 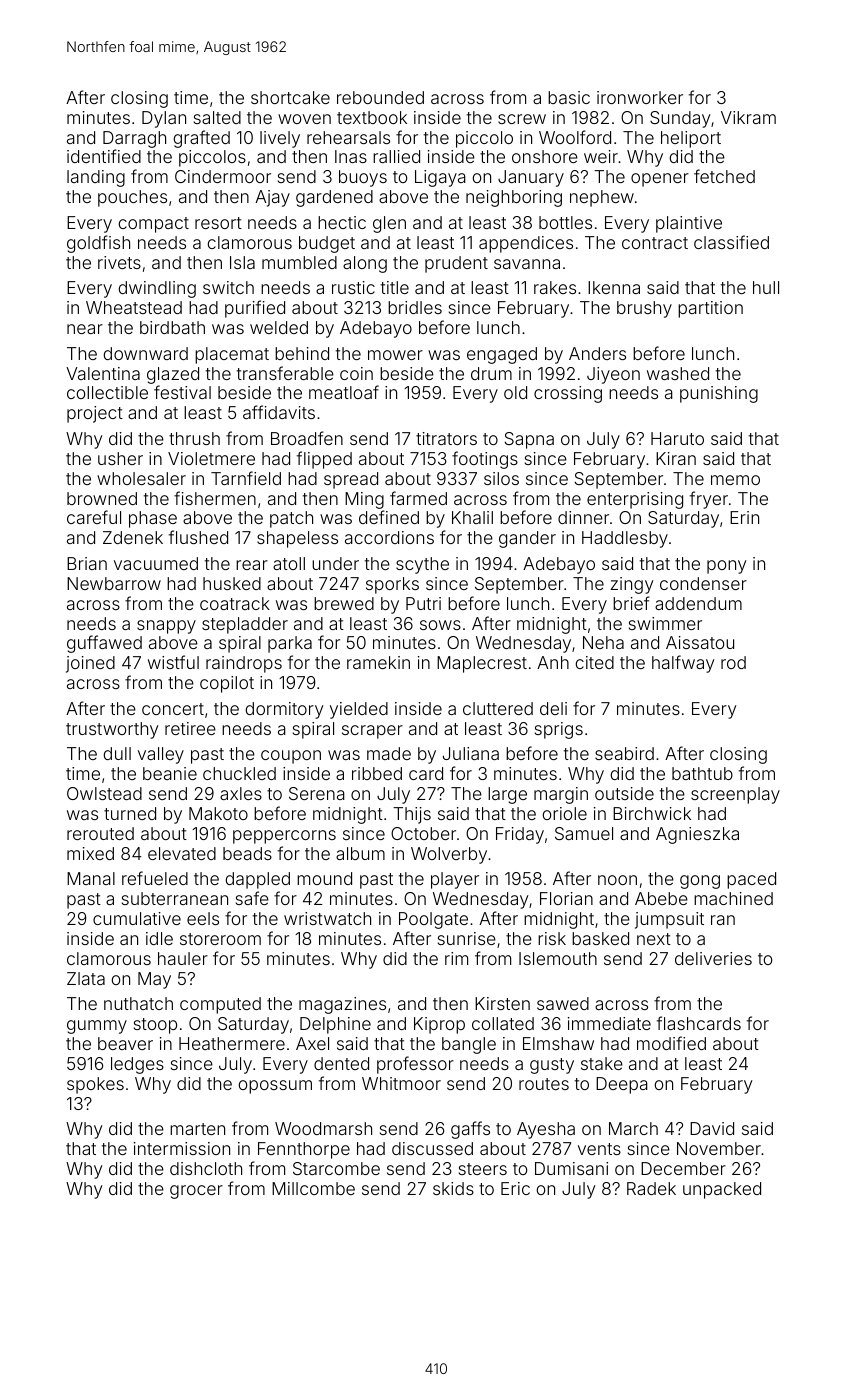 What do you see at coordinates (456, 264) in the screenshot?
I see `prudent` at bounding box center [456, 264].
